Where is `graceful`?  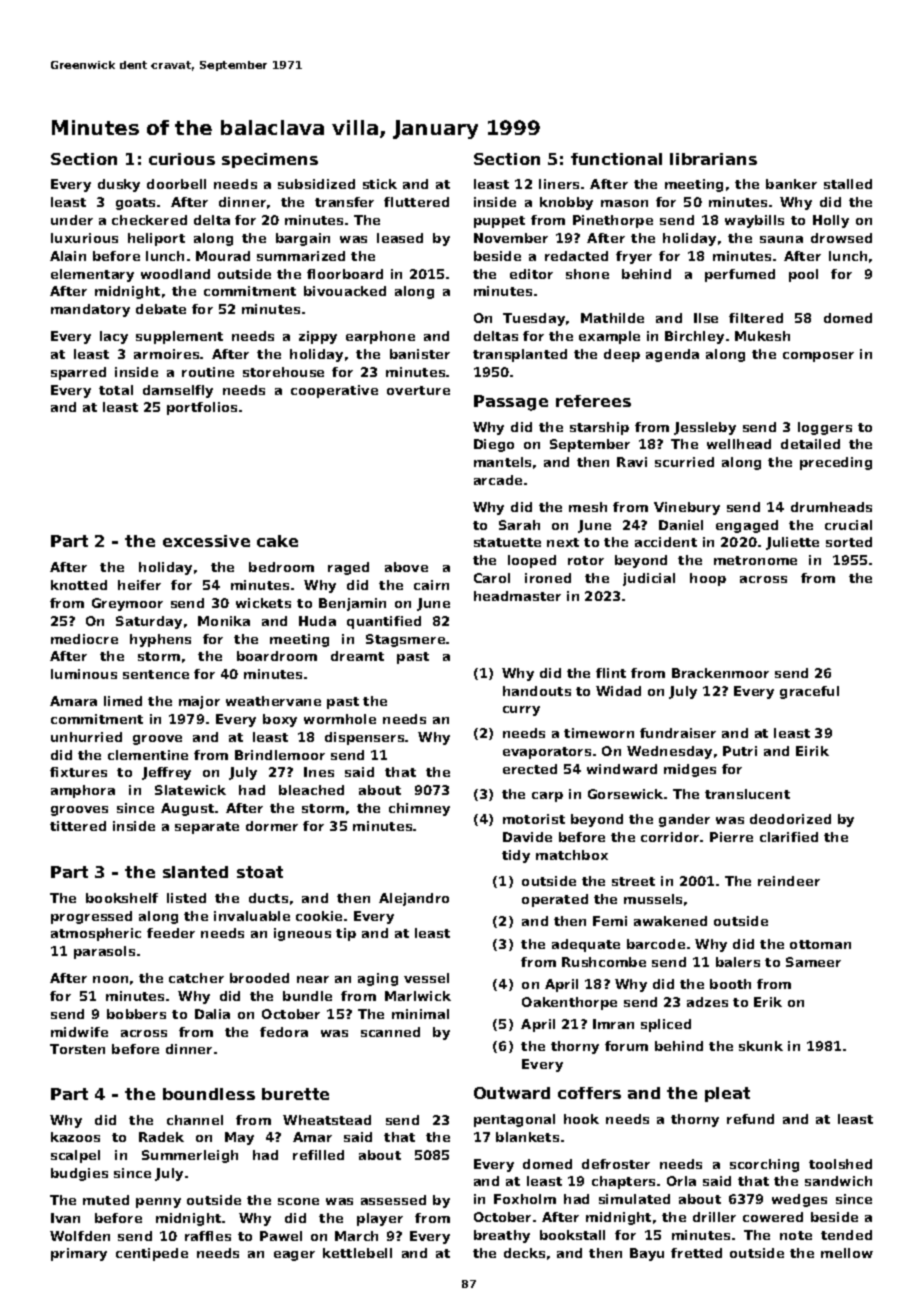 graceful is located at coordinates (809, 692).
